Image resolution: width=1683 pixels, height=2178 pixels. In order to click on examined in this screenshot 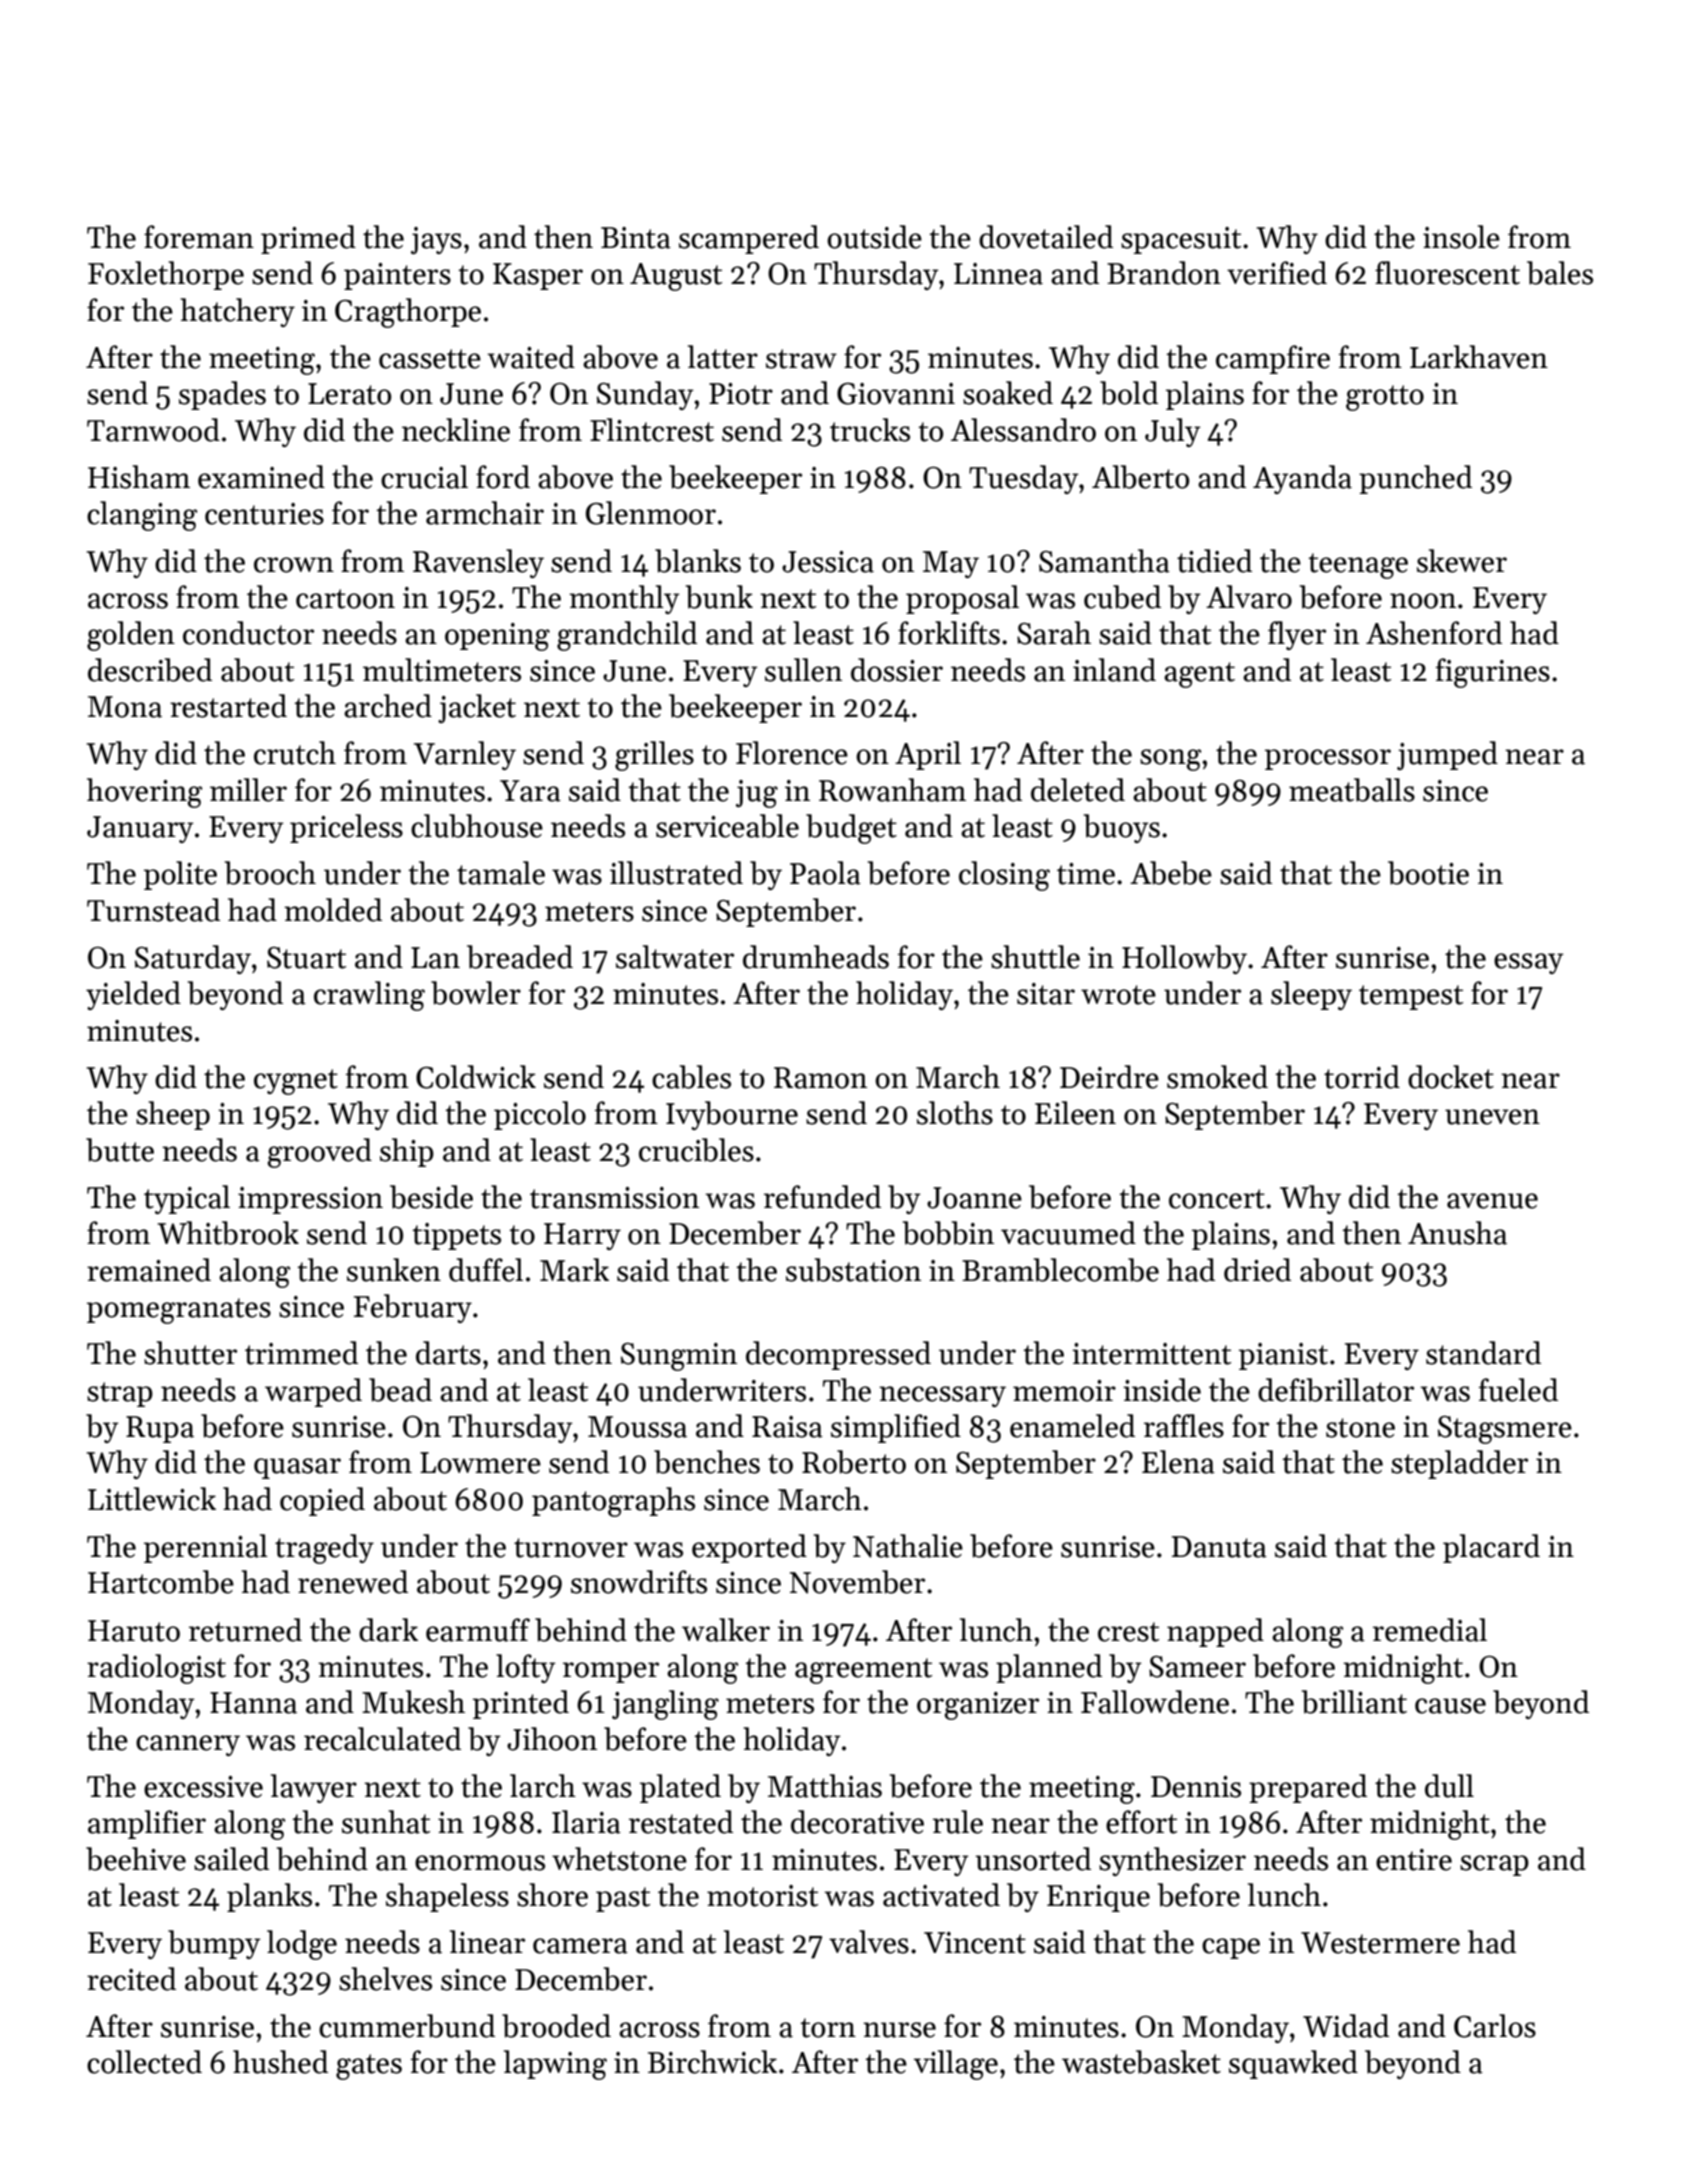, I will do `click(261, 477)`.
